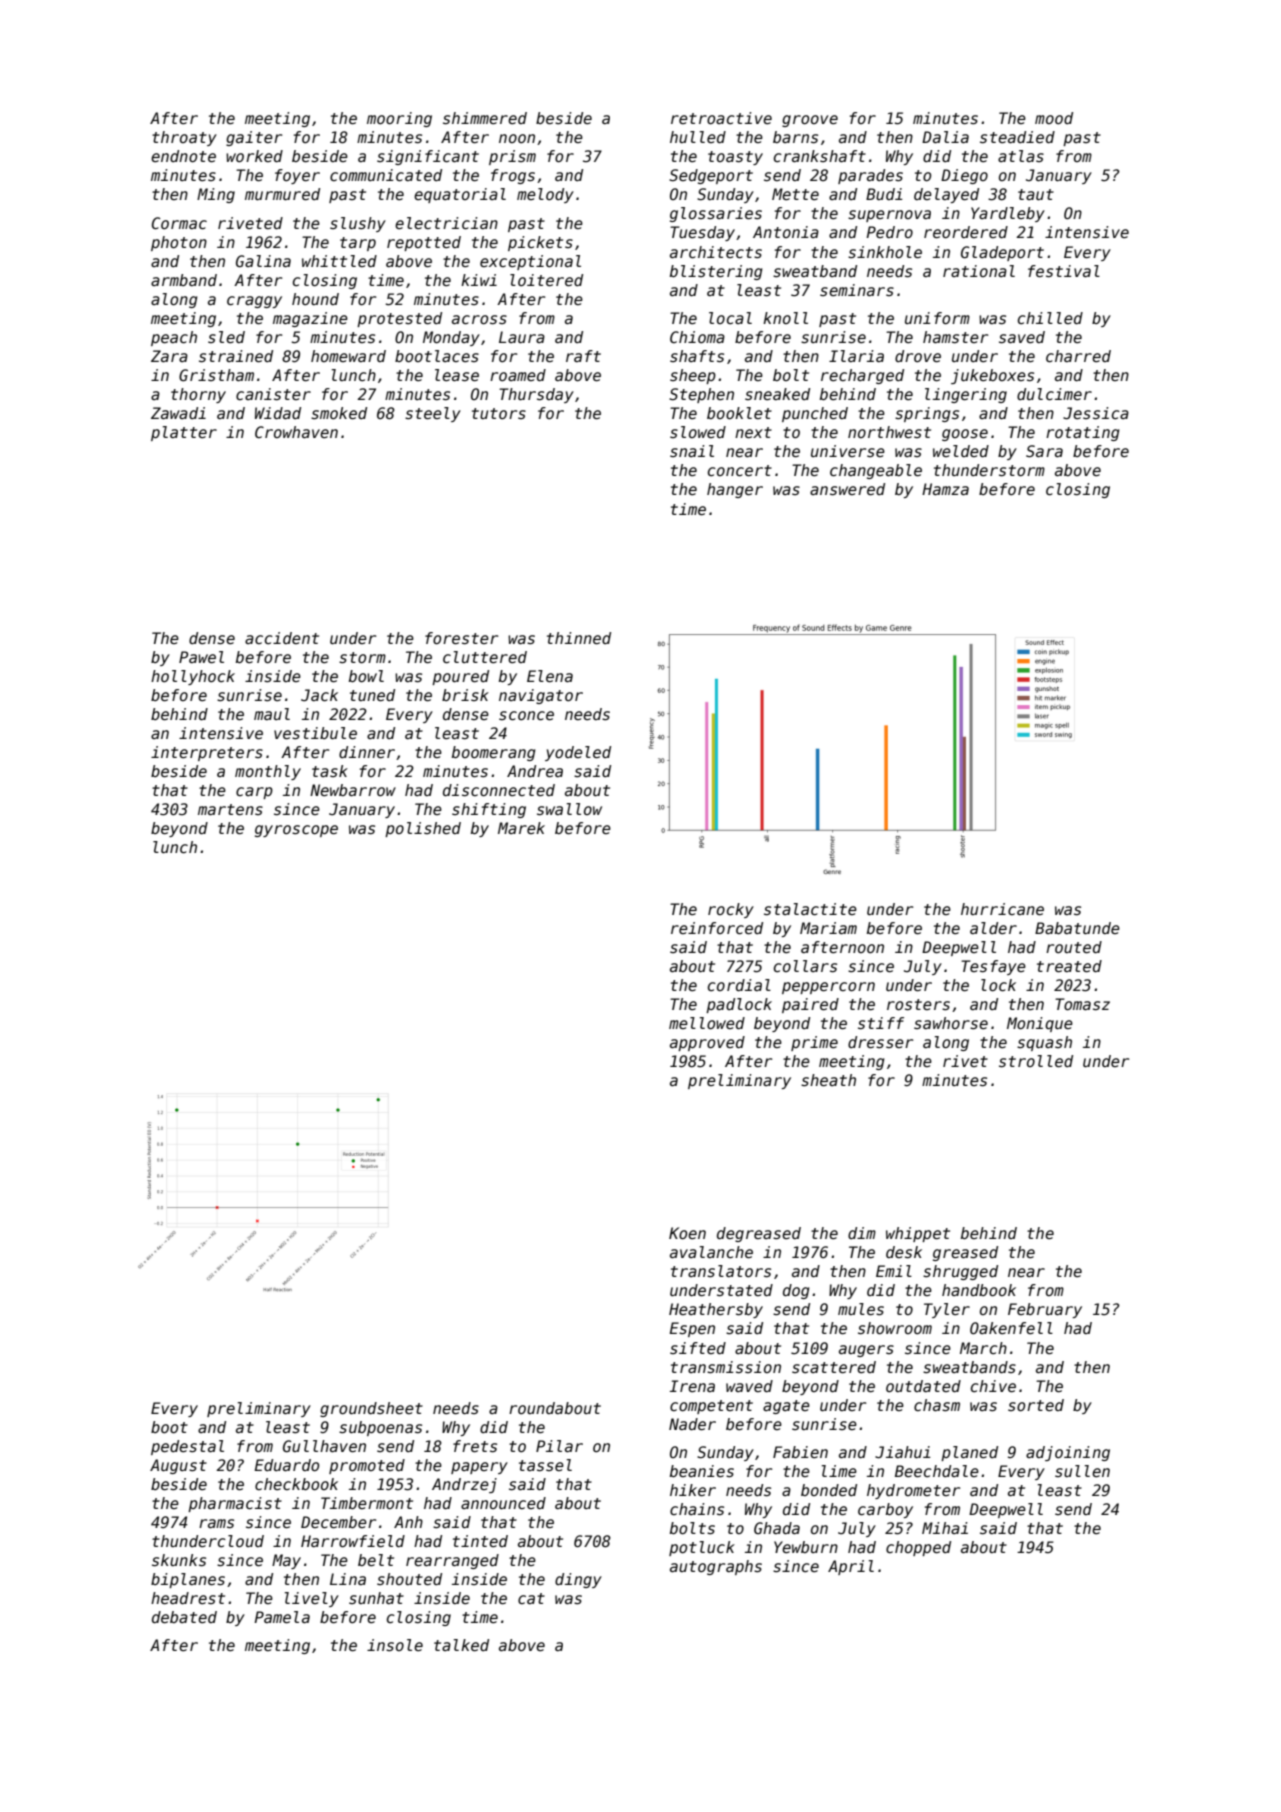  Describe the element at coordinates (296, 831) in the screenshot. I see `gyroscope` at that location.
